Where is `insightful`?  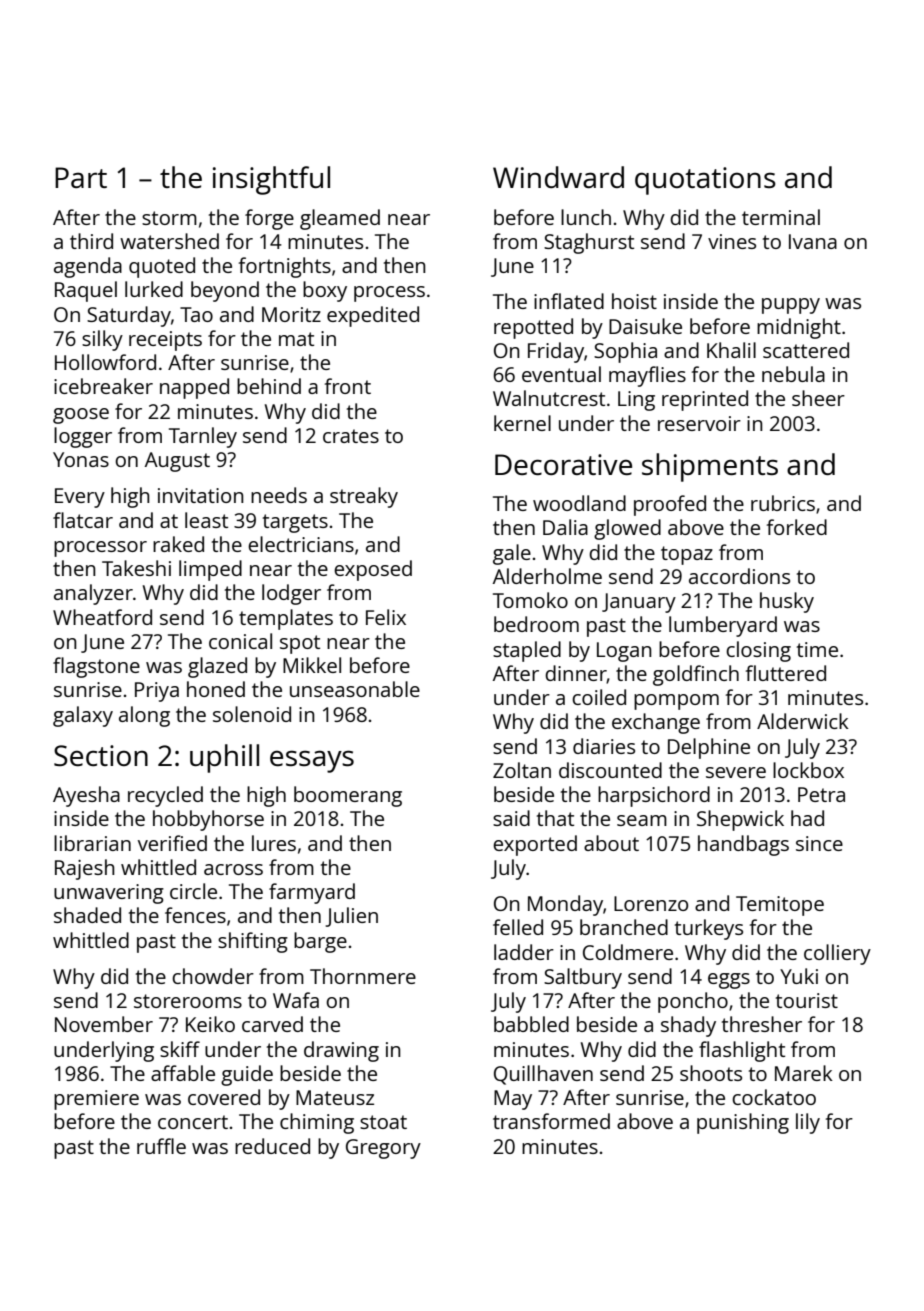
insightful is located at coordinates (271, 180).
